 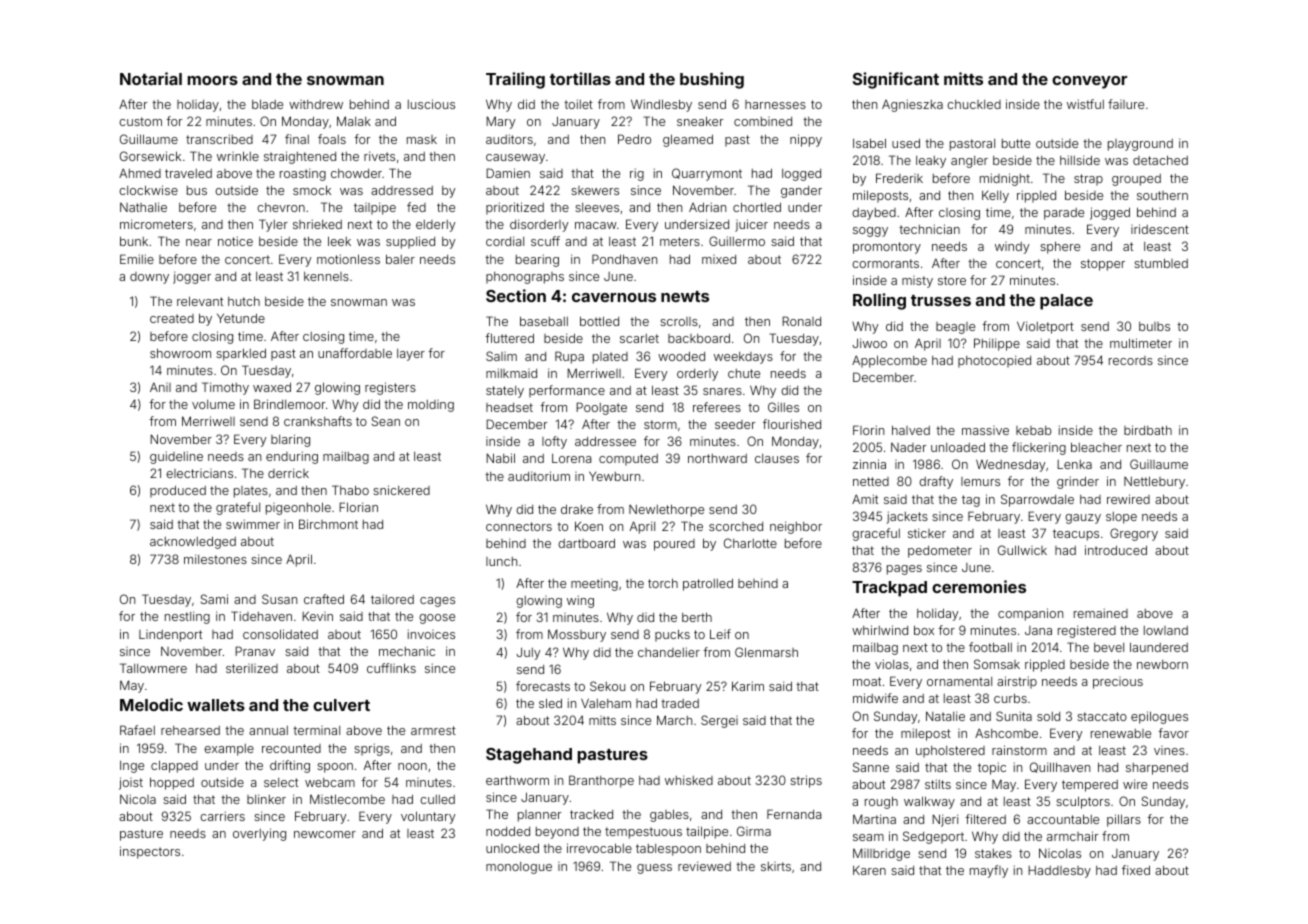 I want to click on Sekou, so click(x=607, y=686).
